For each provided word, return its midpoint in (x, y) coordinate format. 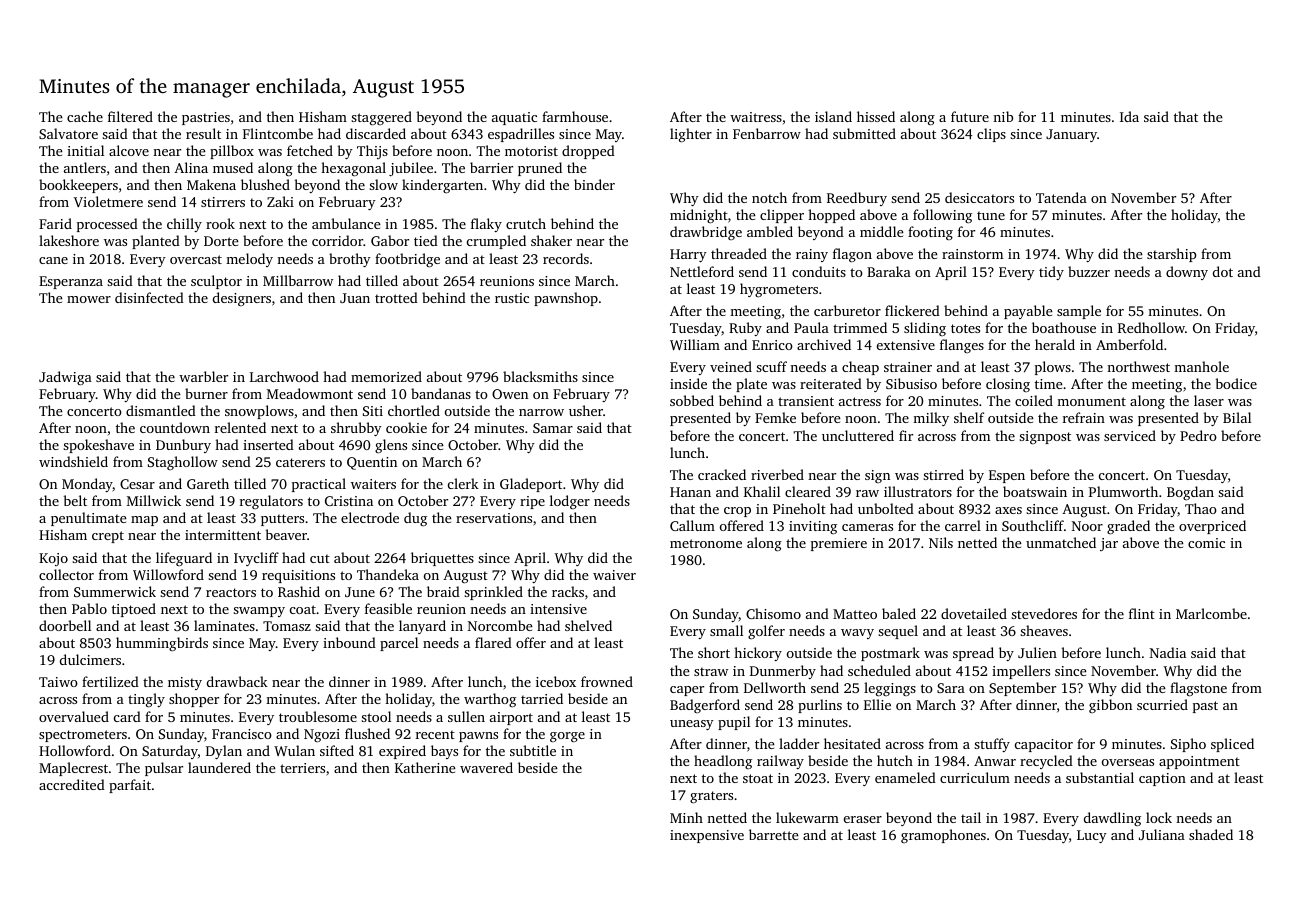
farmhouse (575, 116)
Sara (951, 688)
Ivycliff (256, 559)
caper (687, 691)
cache (85, 116)
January (1071, 135)
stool (376, 716)
